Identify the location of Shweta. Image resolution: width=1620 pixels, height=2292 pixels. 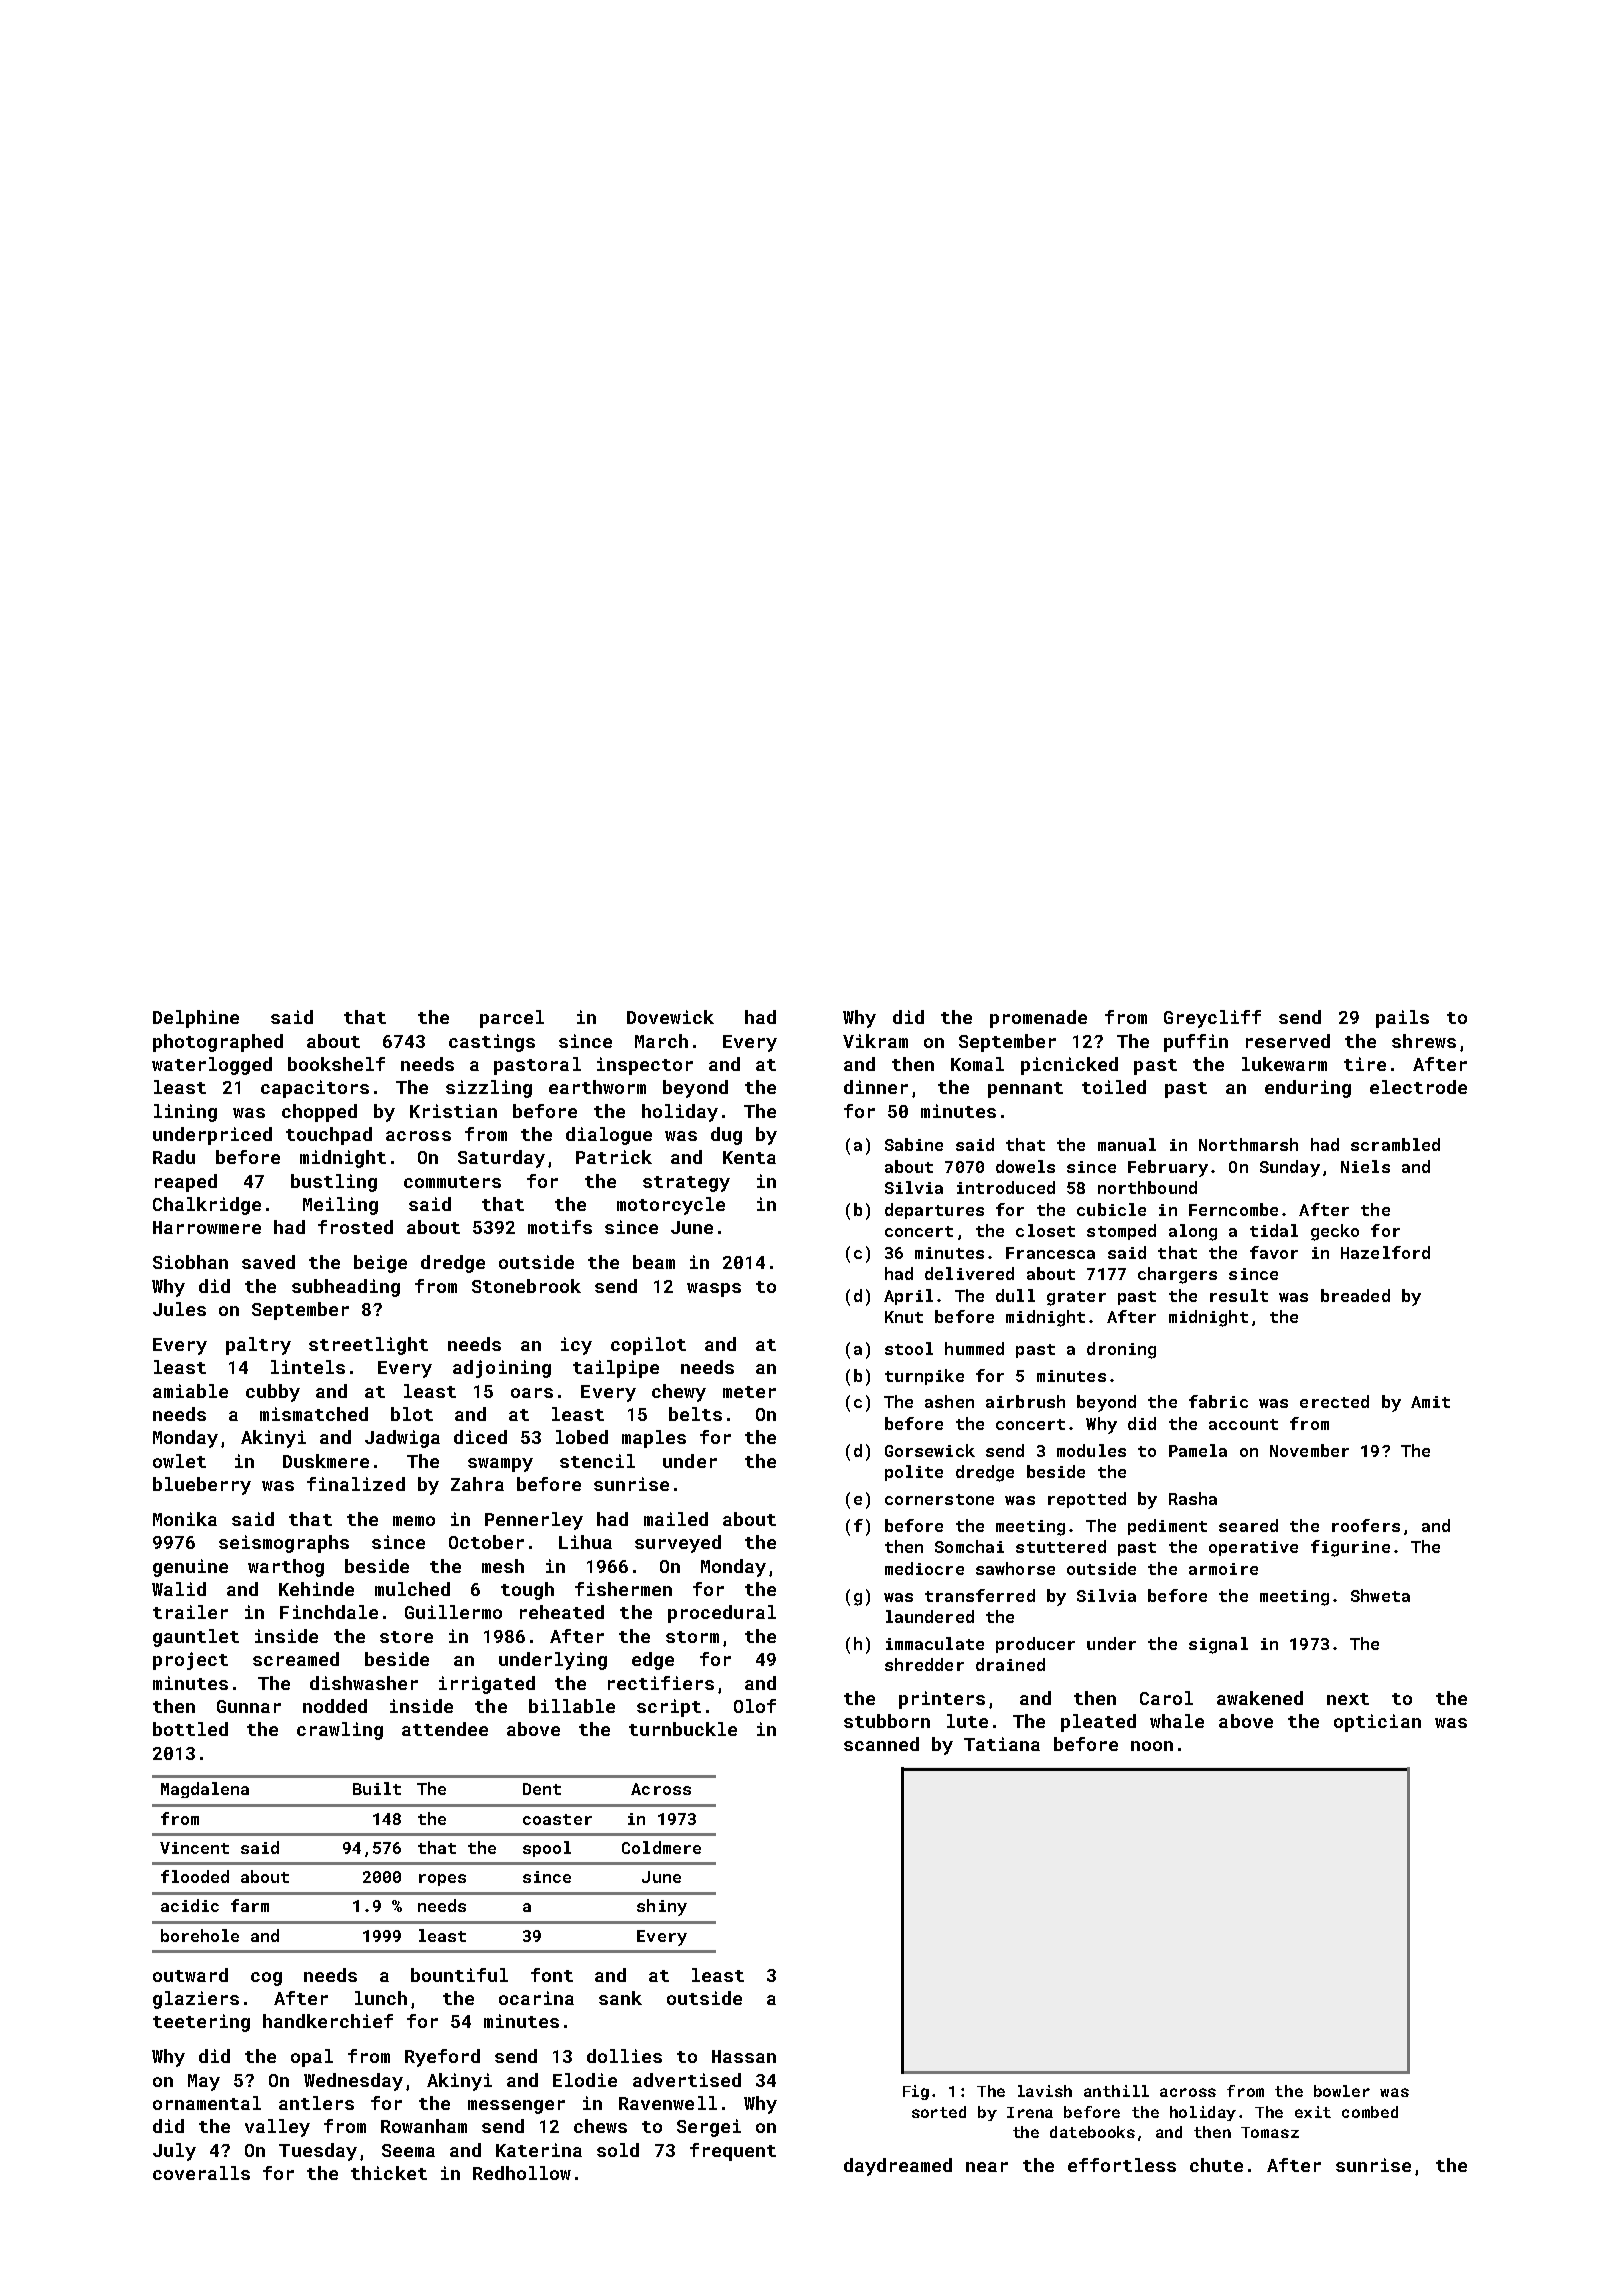
(1380, 1595).
